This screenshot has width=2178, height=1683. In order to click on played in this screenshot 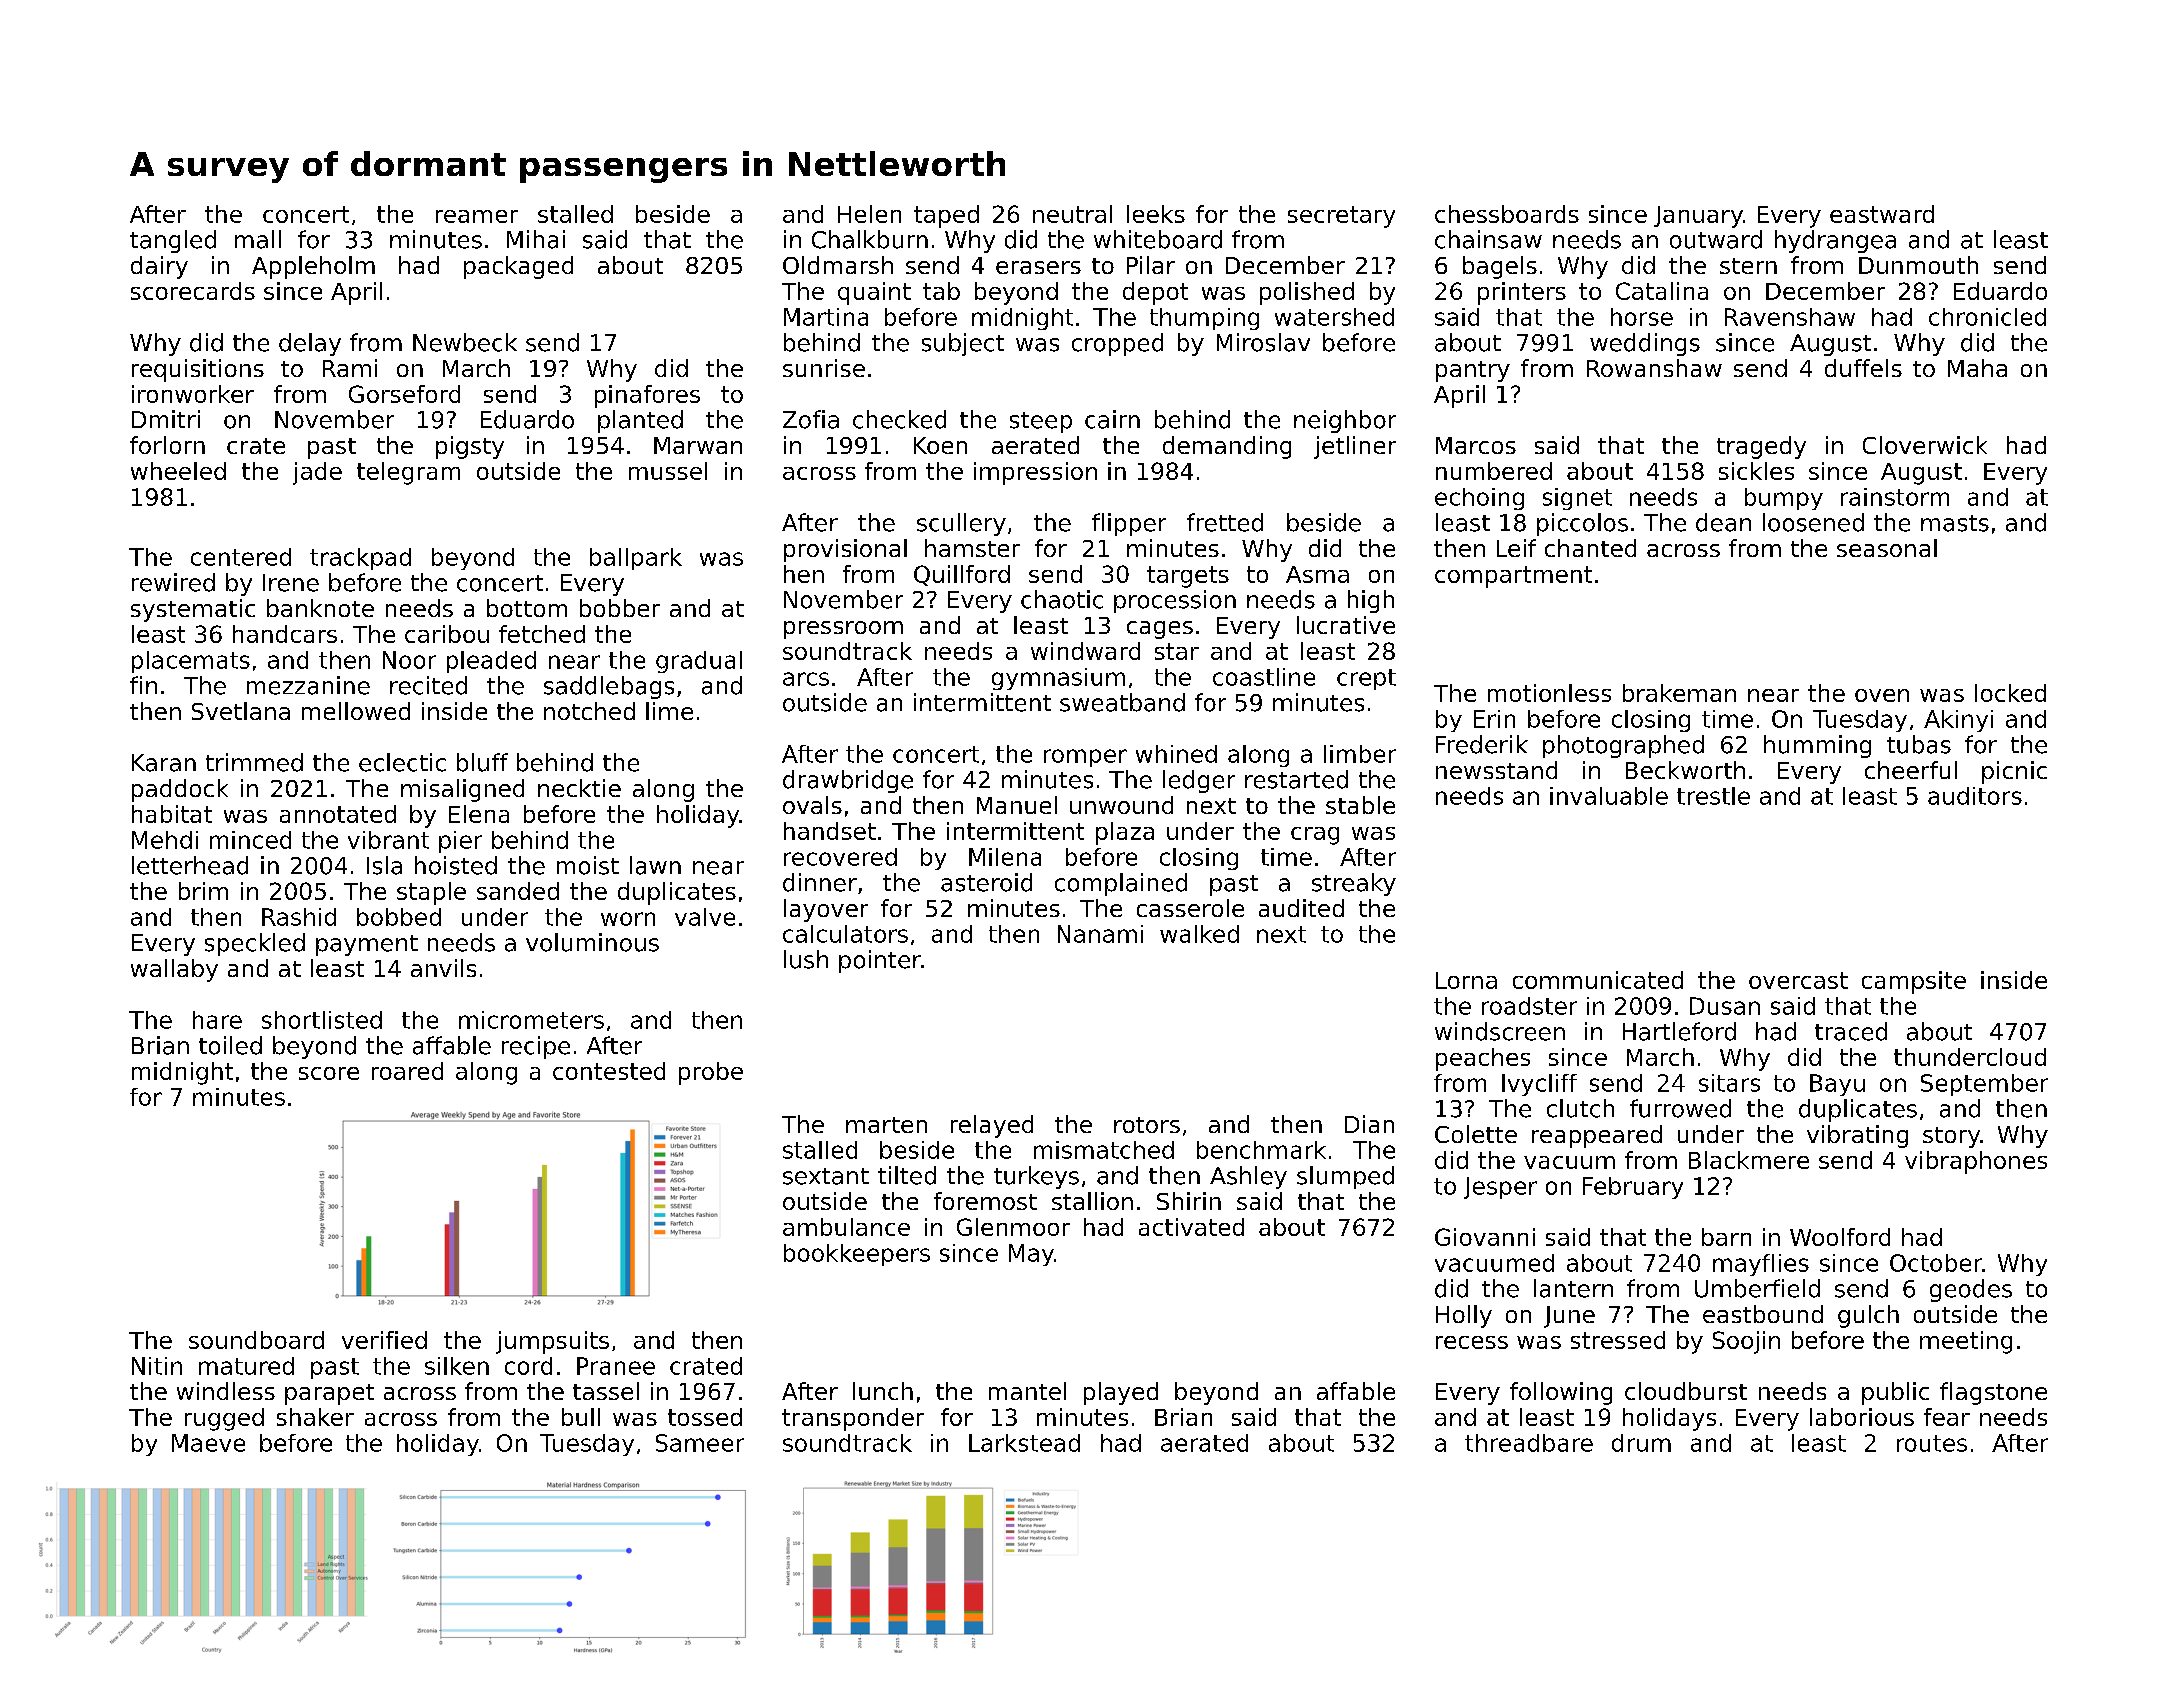, I will do `click(1121, 1393)`.
